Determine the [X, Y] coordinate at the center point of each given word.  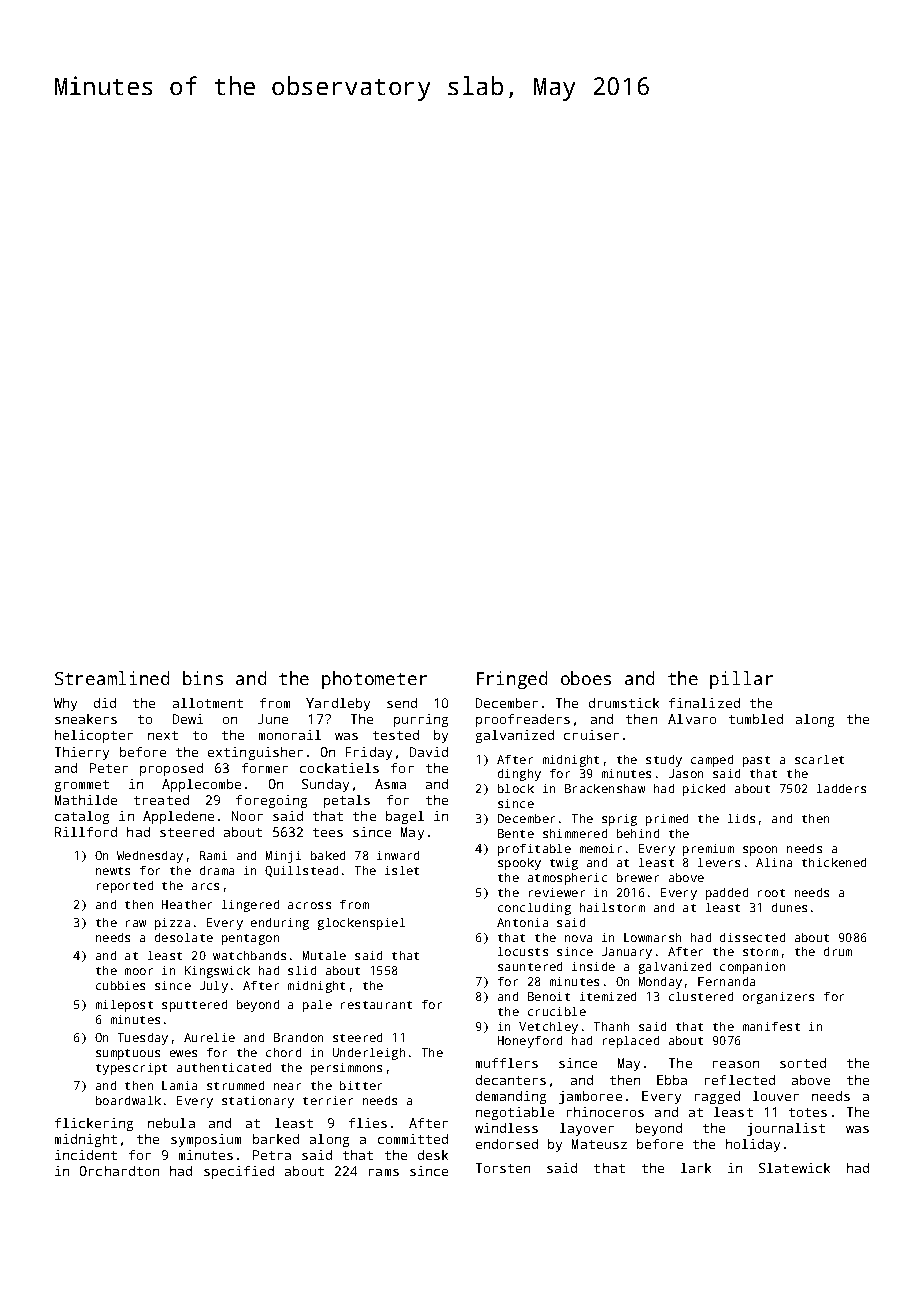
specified [239, 1172]
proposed [171, 769]
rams [384, 1172]
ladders [841, 788]
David [429, 752]
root [771, 893]
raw [136, 923]
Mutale [324, 955]
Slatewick [794, 1168]
